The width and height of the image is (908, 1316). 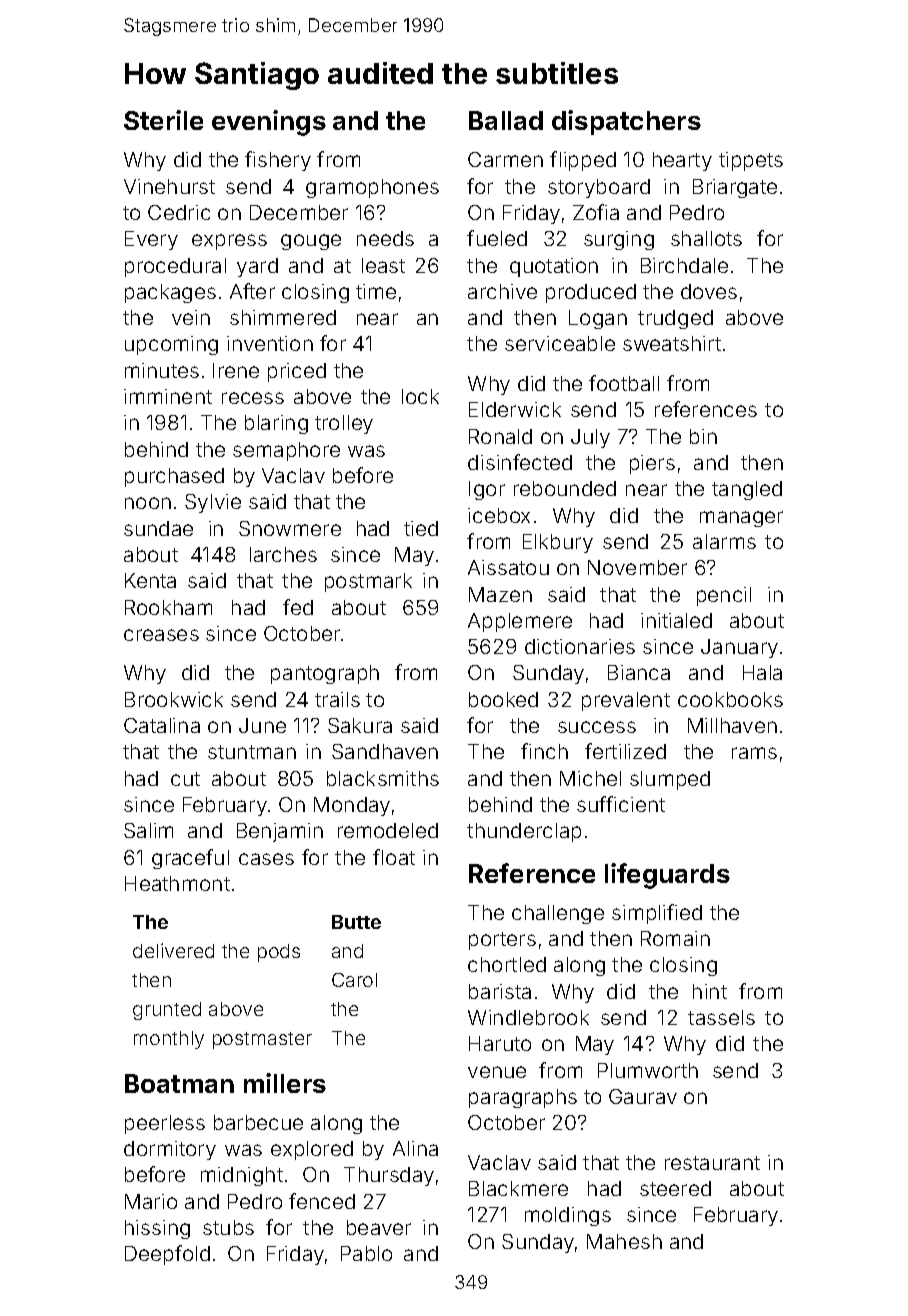 What do you see at coordinates (163, 120) in the image?
I see `Sterile` at bounding box center [163, 120].
